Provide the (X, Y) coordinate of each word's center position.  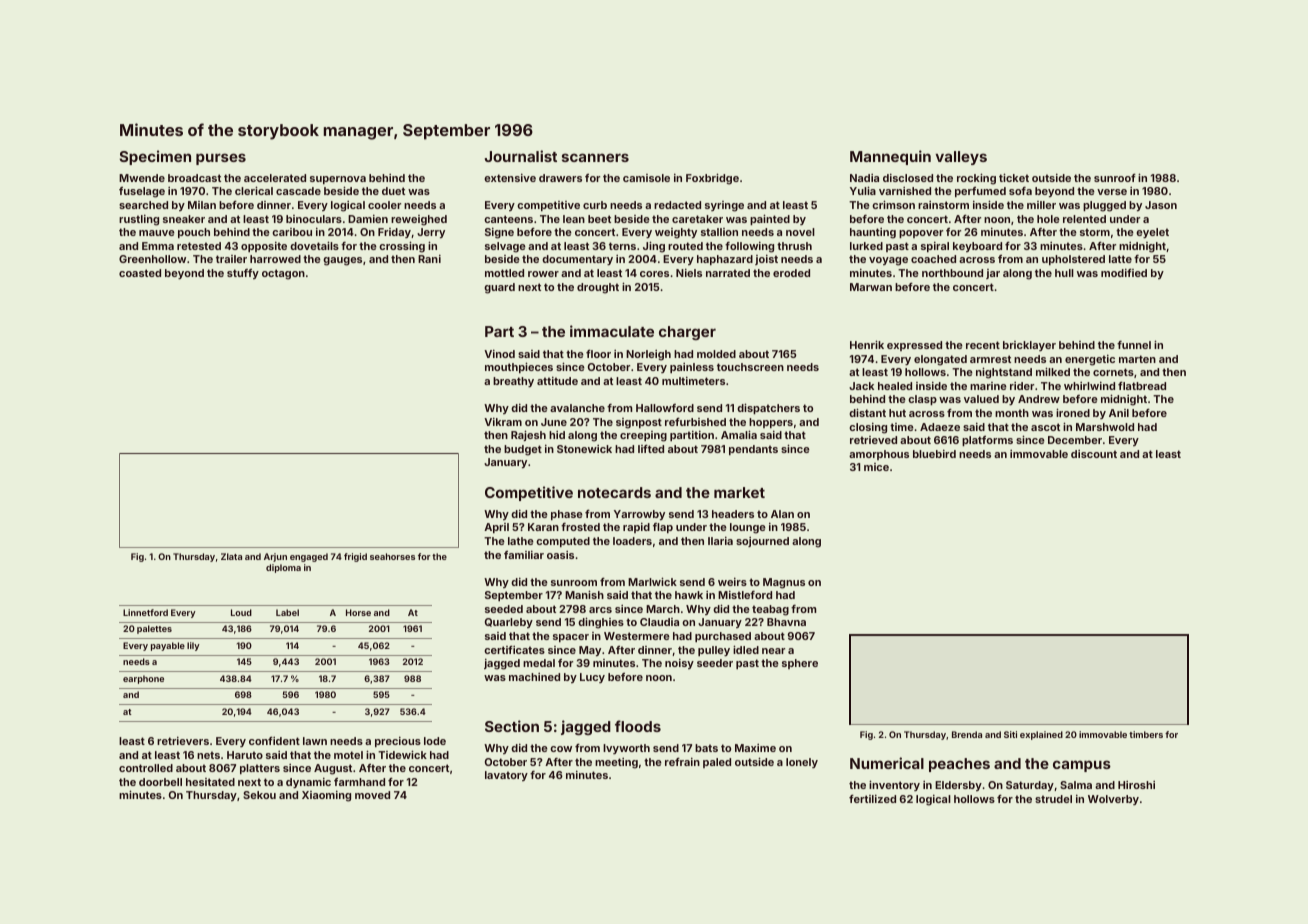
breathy (513, 382)
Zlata (231, 556)
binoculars (314, 219)
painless (692, 368)
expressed (914, 346)
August (333, 769)
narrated (728, 273)
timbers (1146, 734)
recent (983, 345)
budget (523, 450)
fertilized (872, 799)
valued (981, 399)
